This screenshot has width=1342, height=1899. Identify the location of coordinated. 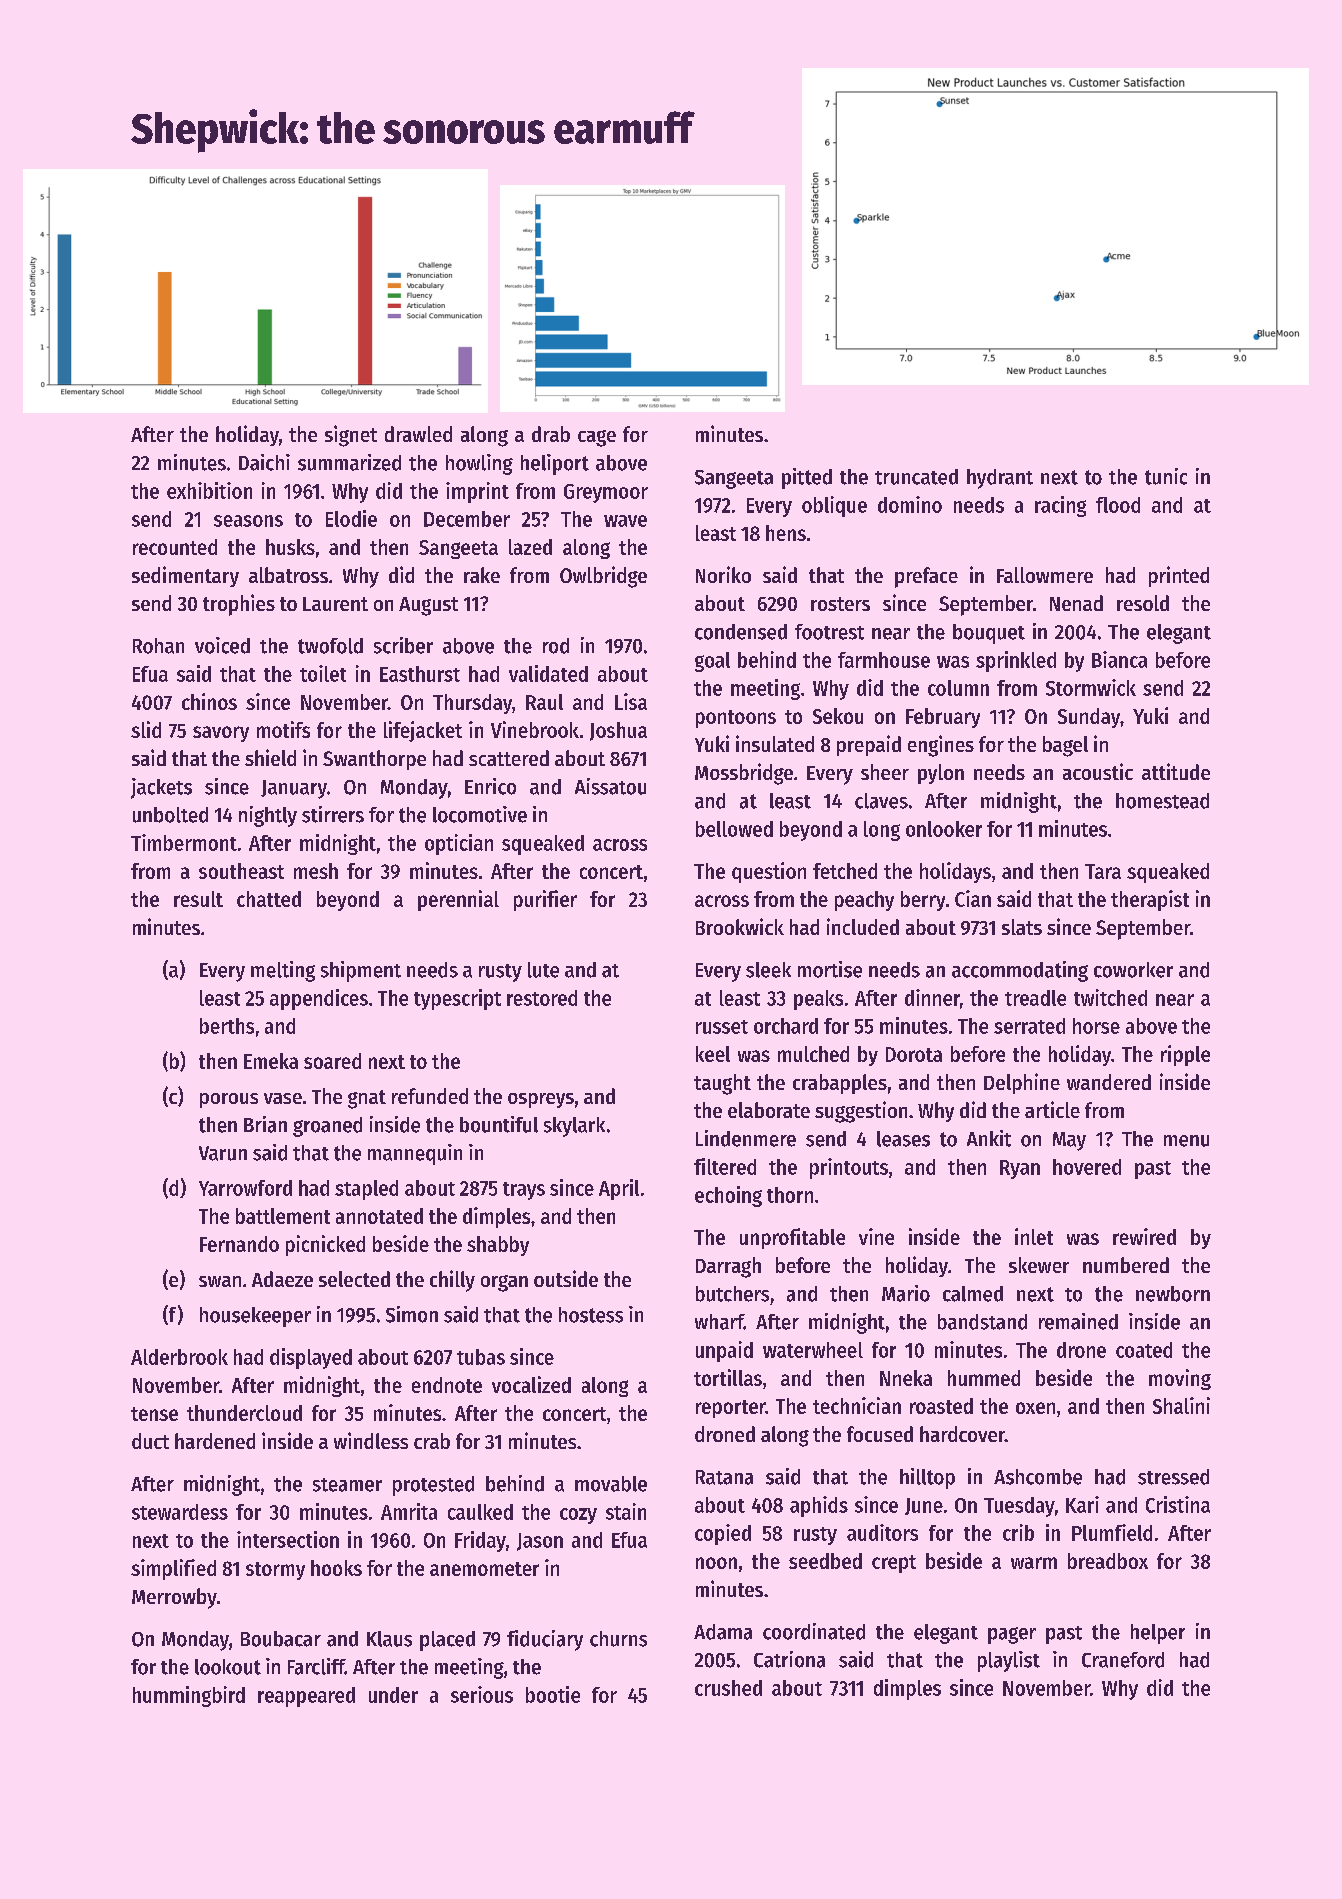
(814, 1631).
